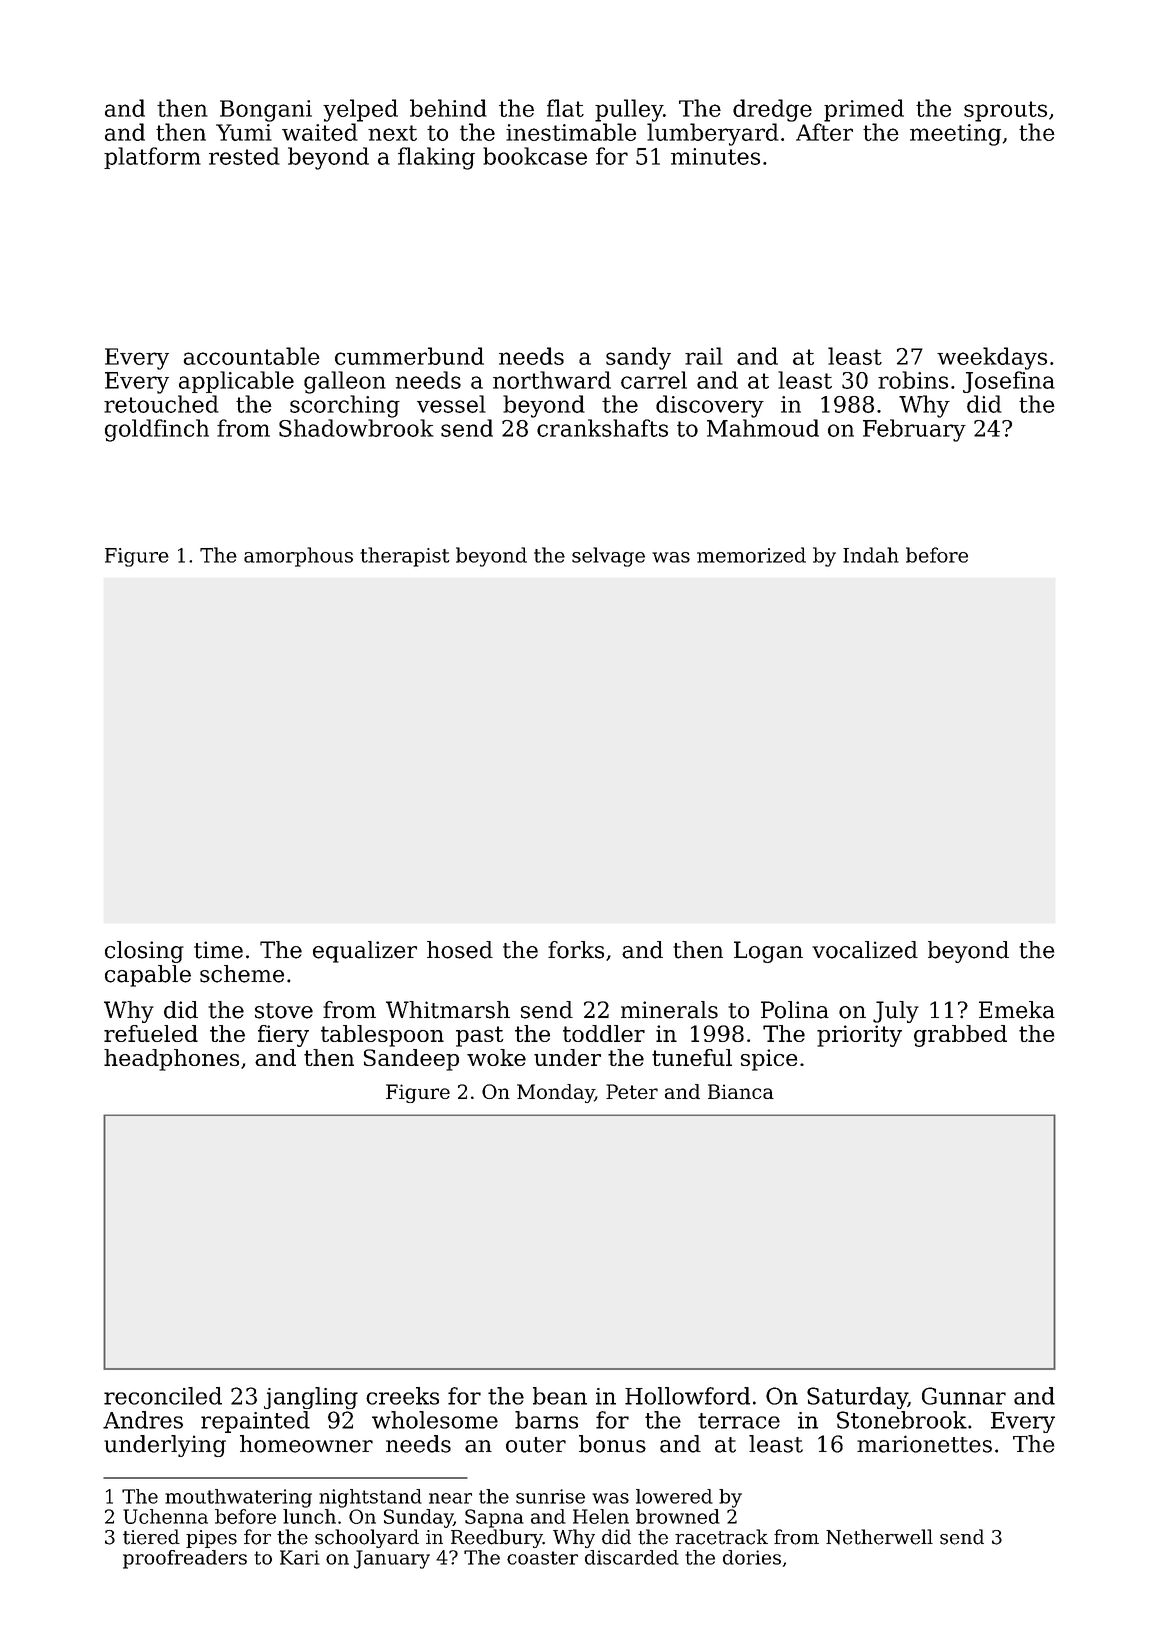 The height and width of the image is (1639, 1159). Describe the element at coordinates (608, 557) in the image. I see `selvage` at that location.
